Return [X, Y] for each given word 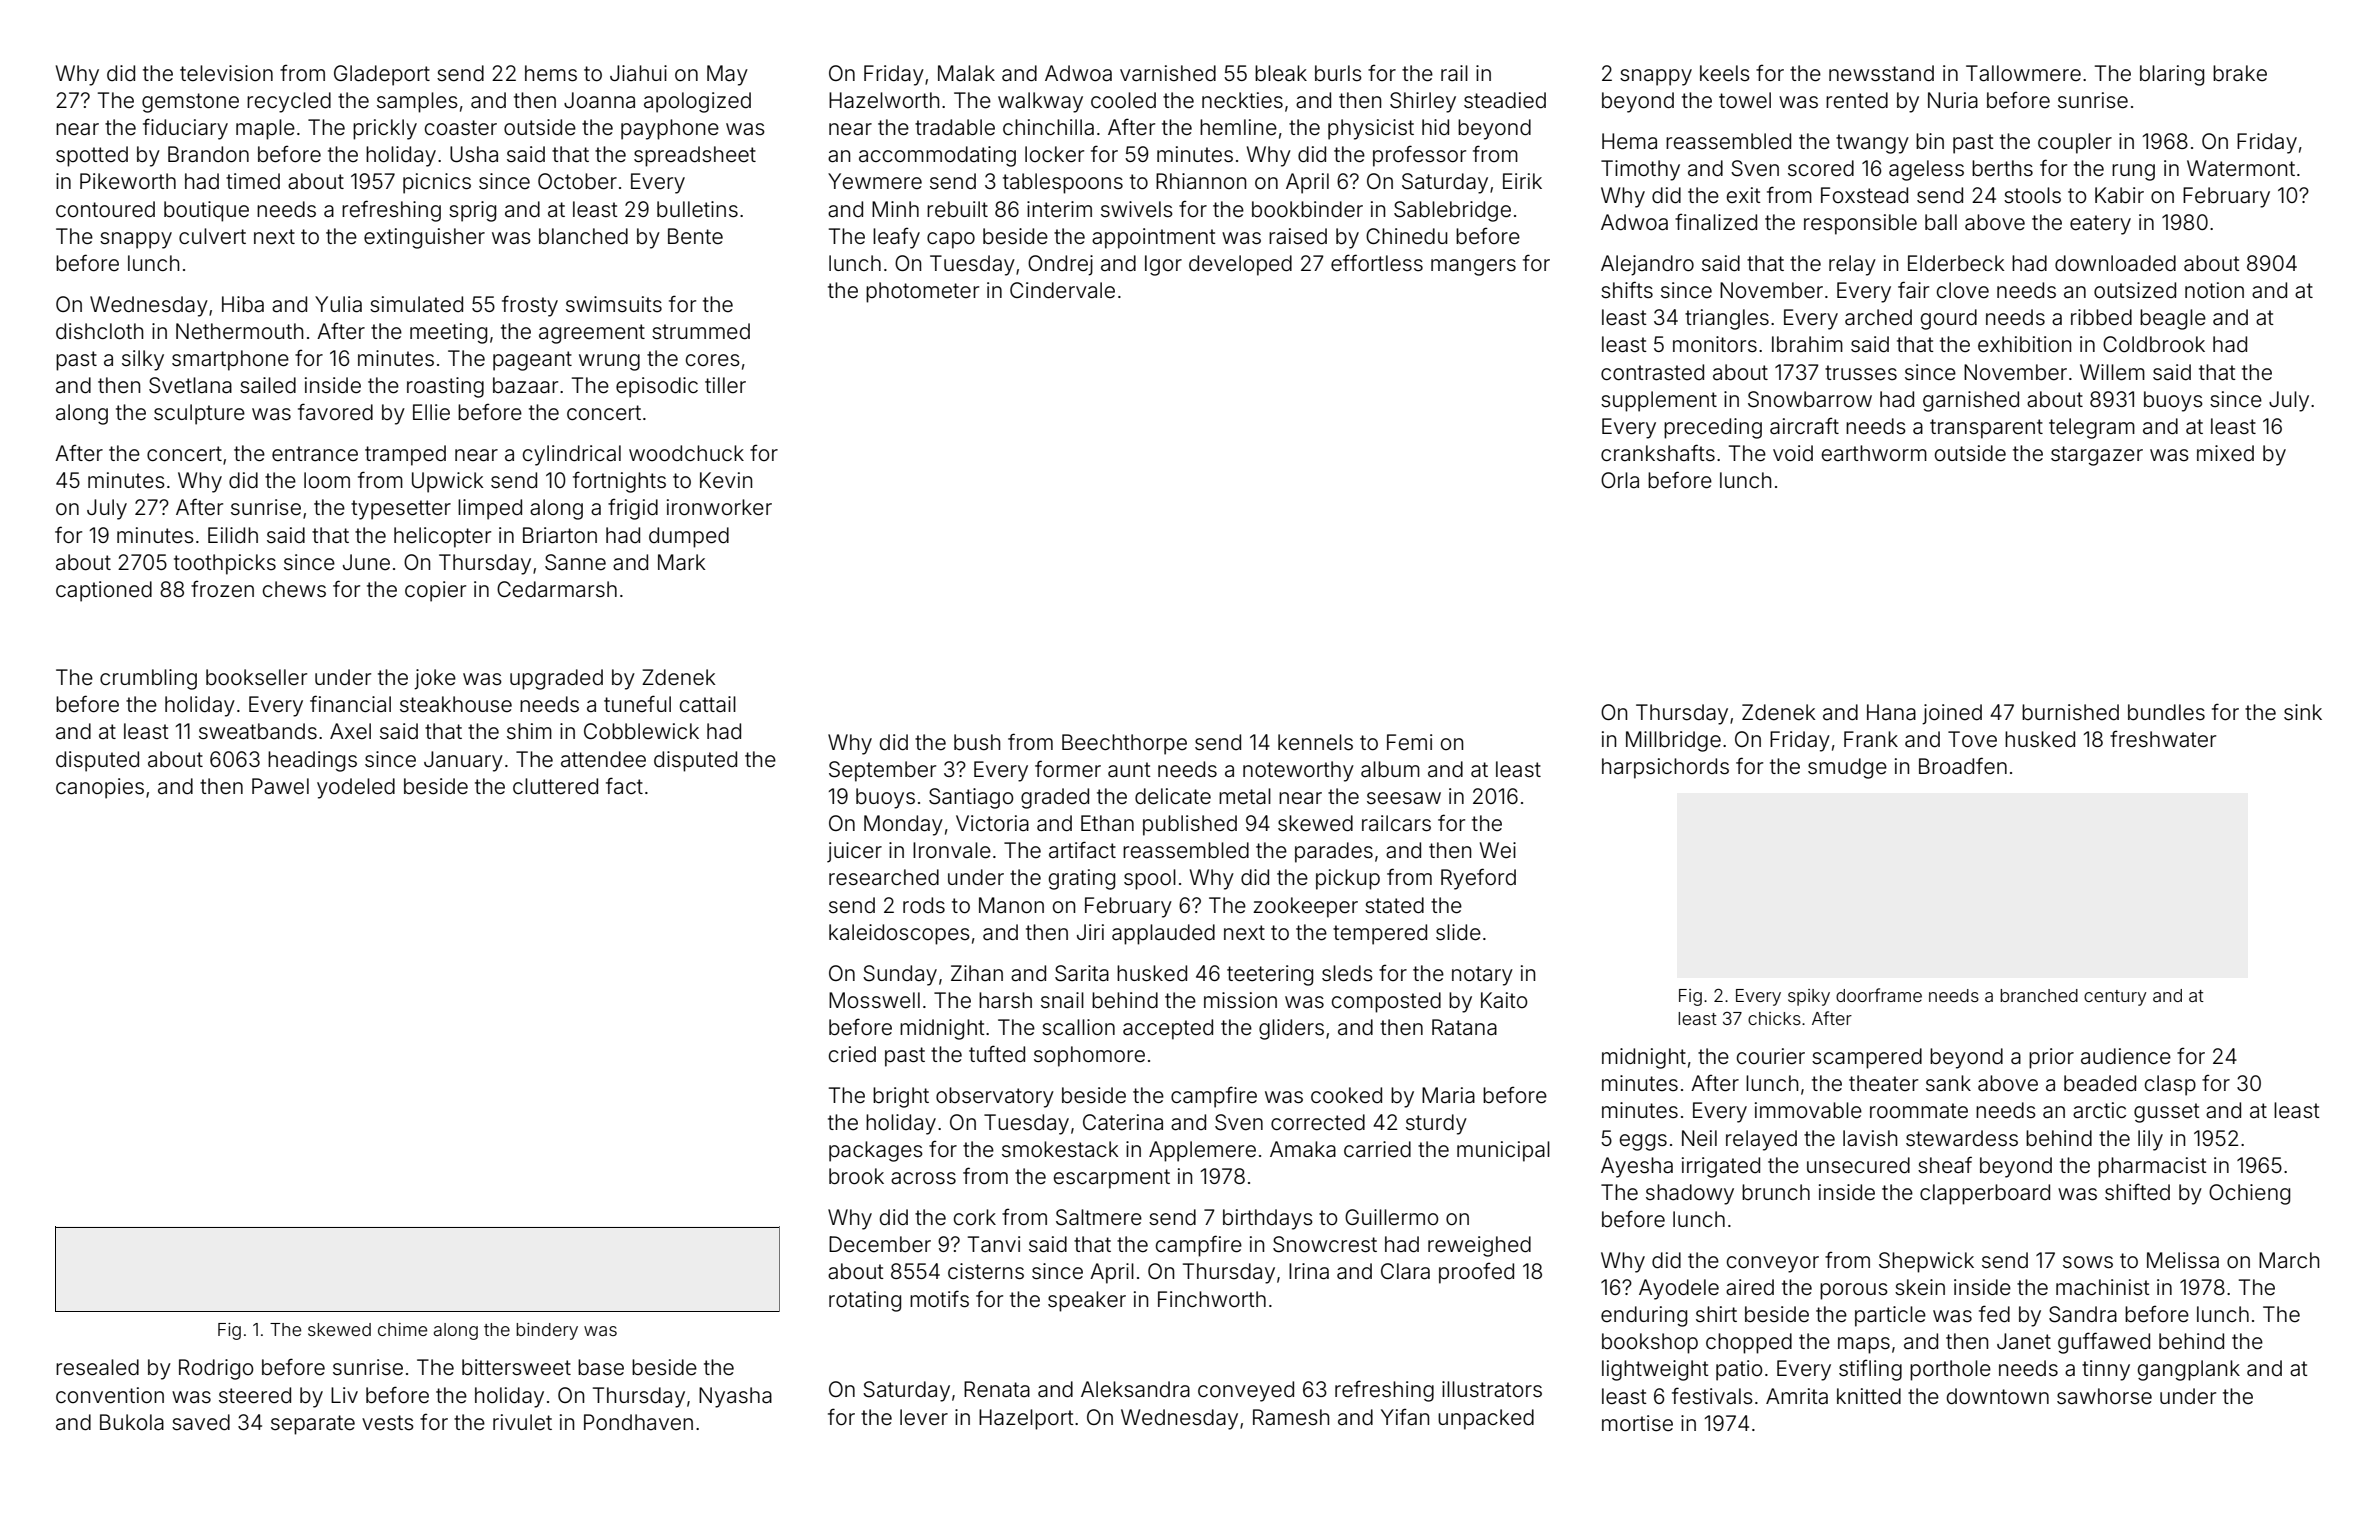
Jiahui [638, 73]
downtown [1998, 1396]
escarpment [1112, 1179]
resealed [97, 1367]
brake [2240, 73]
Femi [1409, 742]
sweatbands [258, 731]
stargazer [2097, 456]
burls [1338, 73]
